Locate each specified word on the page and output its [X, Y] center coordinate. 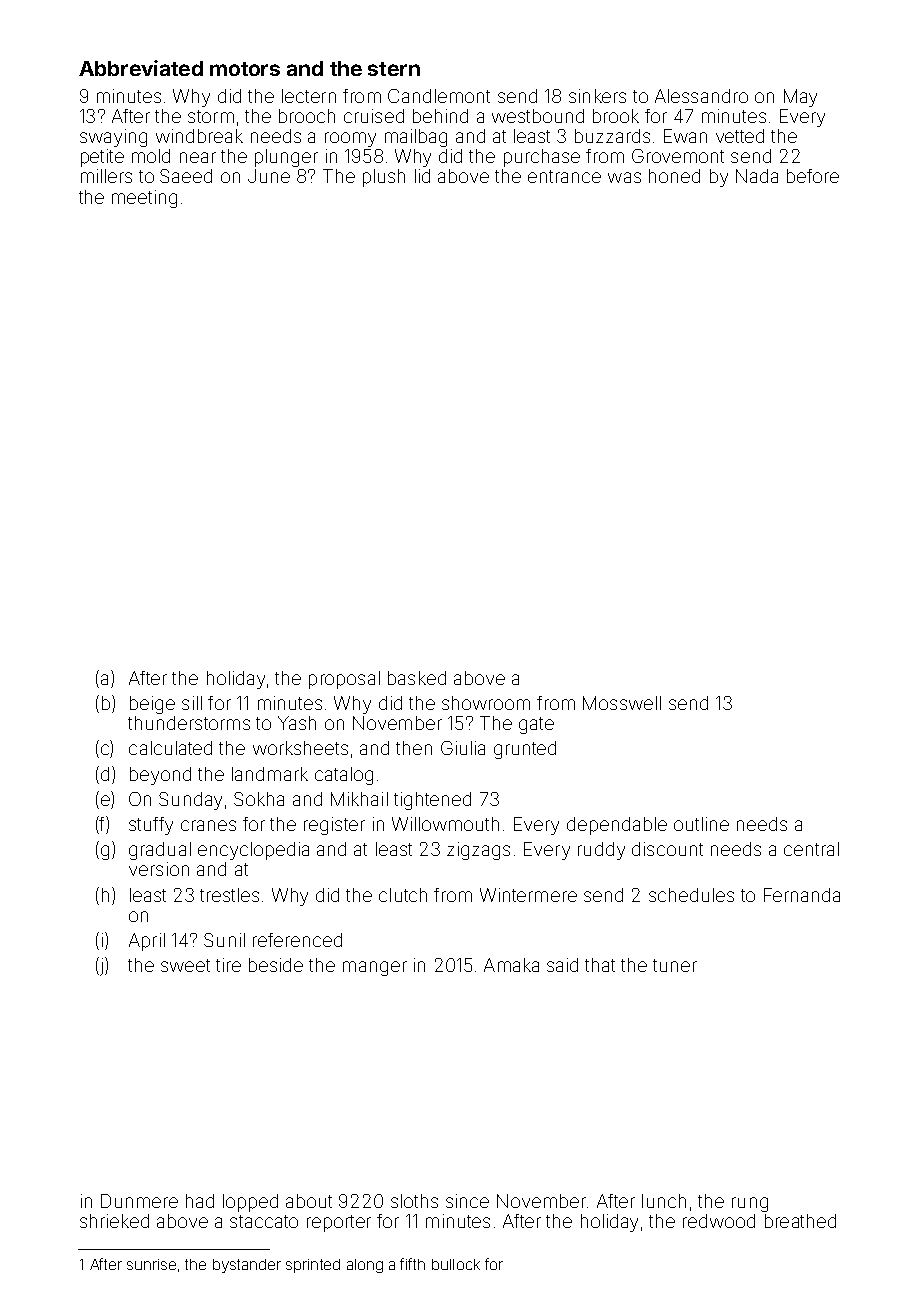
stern [394, 69]
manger [375, 968]
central [811, 849]
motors [245, 69]
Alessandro [701, 96]
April [147, 942]
